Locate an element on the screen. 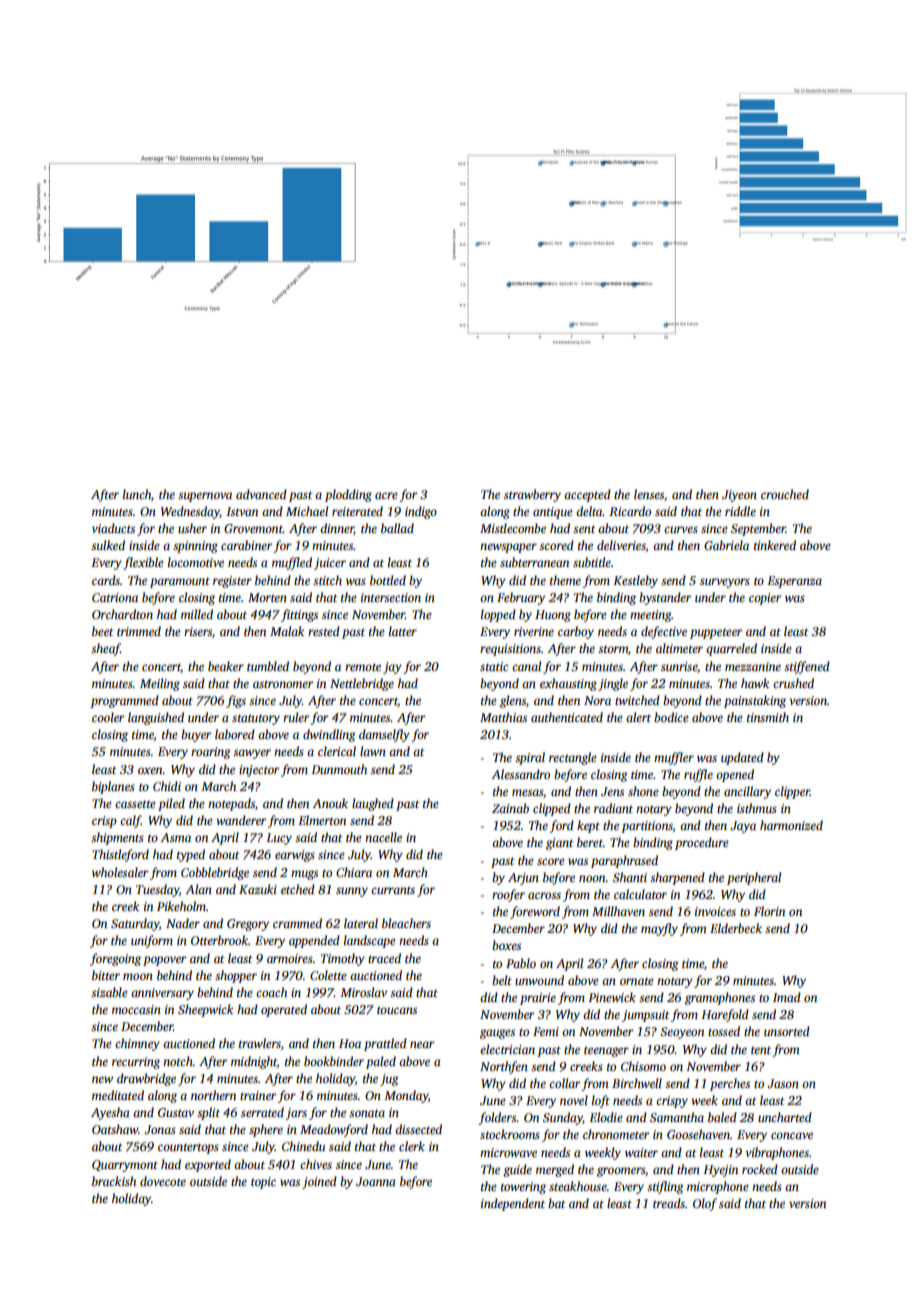 This screenshot has height=1308, width=924. acre is located at coordinates (386, 495).
